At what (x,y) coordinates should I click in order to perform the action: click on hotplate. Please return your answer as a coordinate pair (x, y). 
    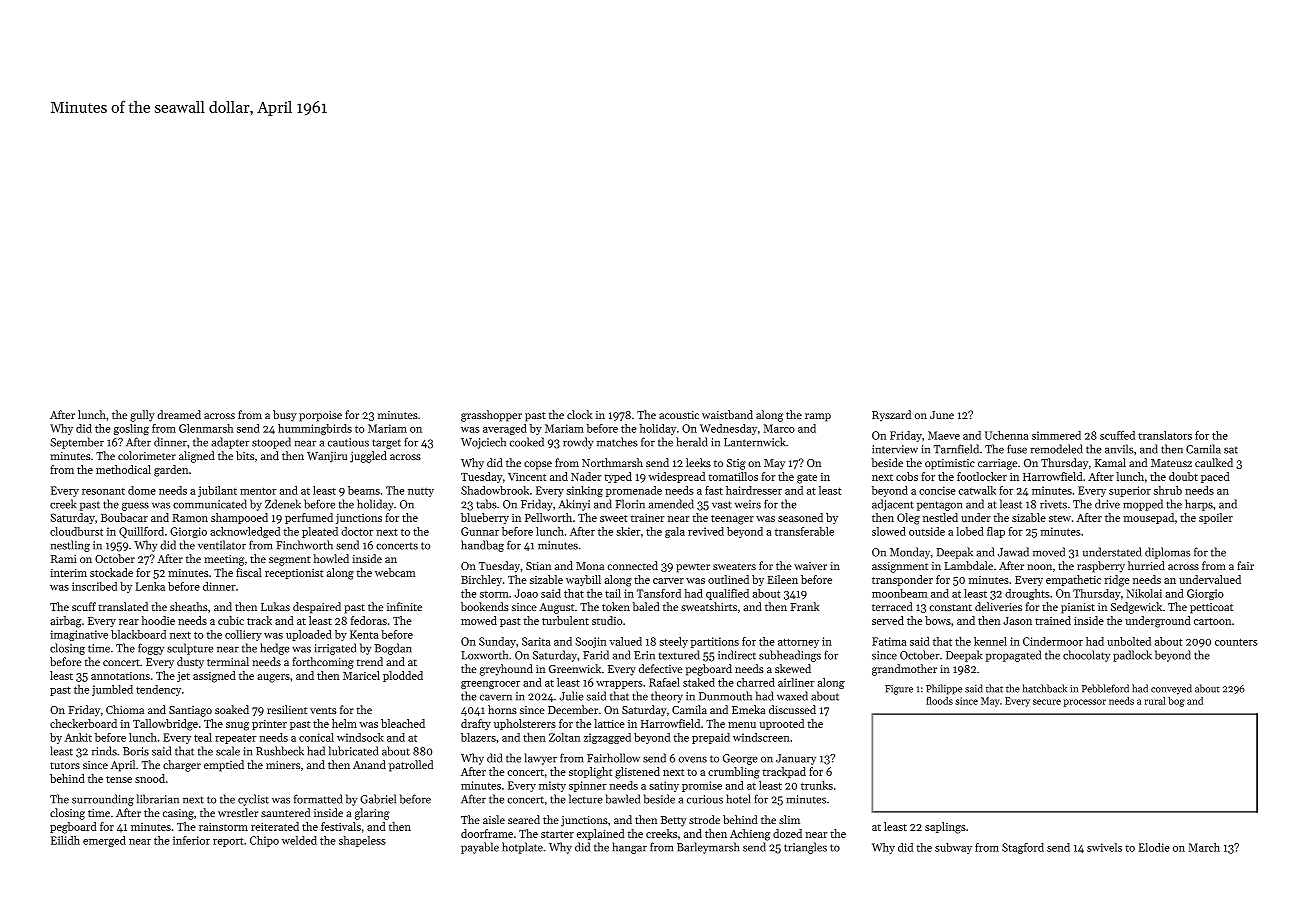
    Looking at the image, I should click on (522, 848).
